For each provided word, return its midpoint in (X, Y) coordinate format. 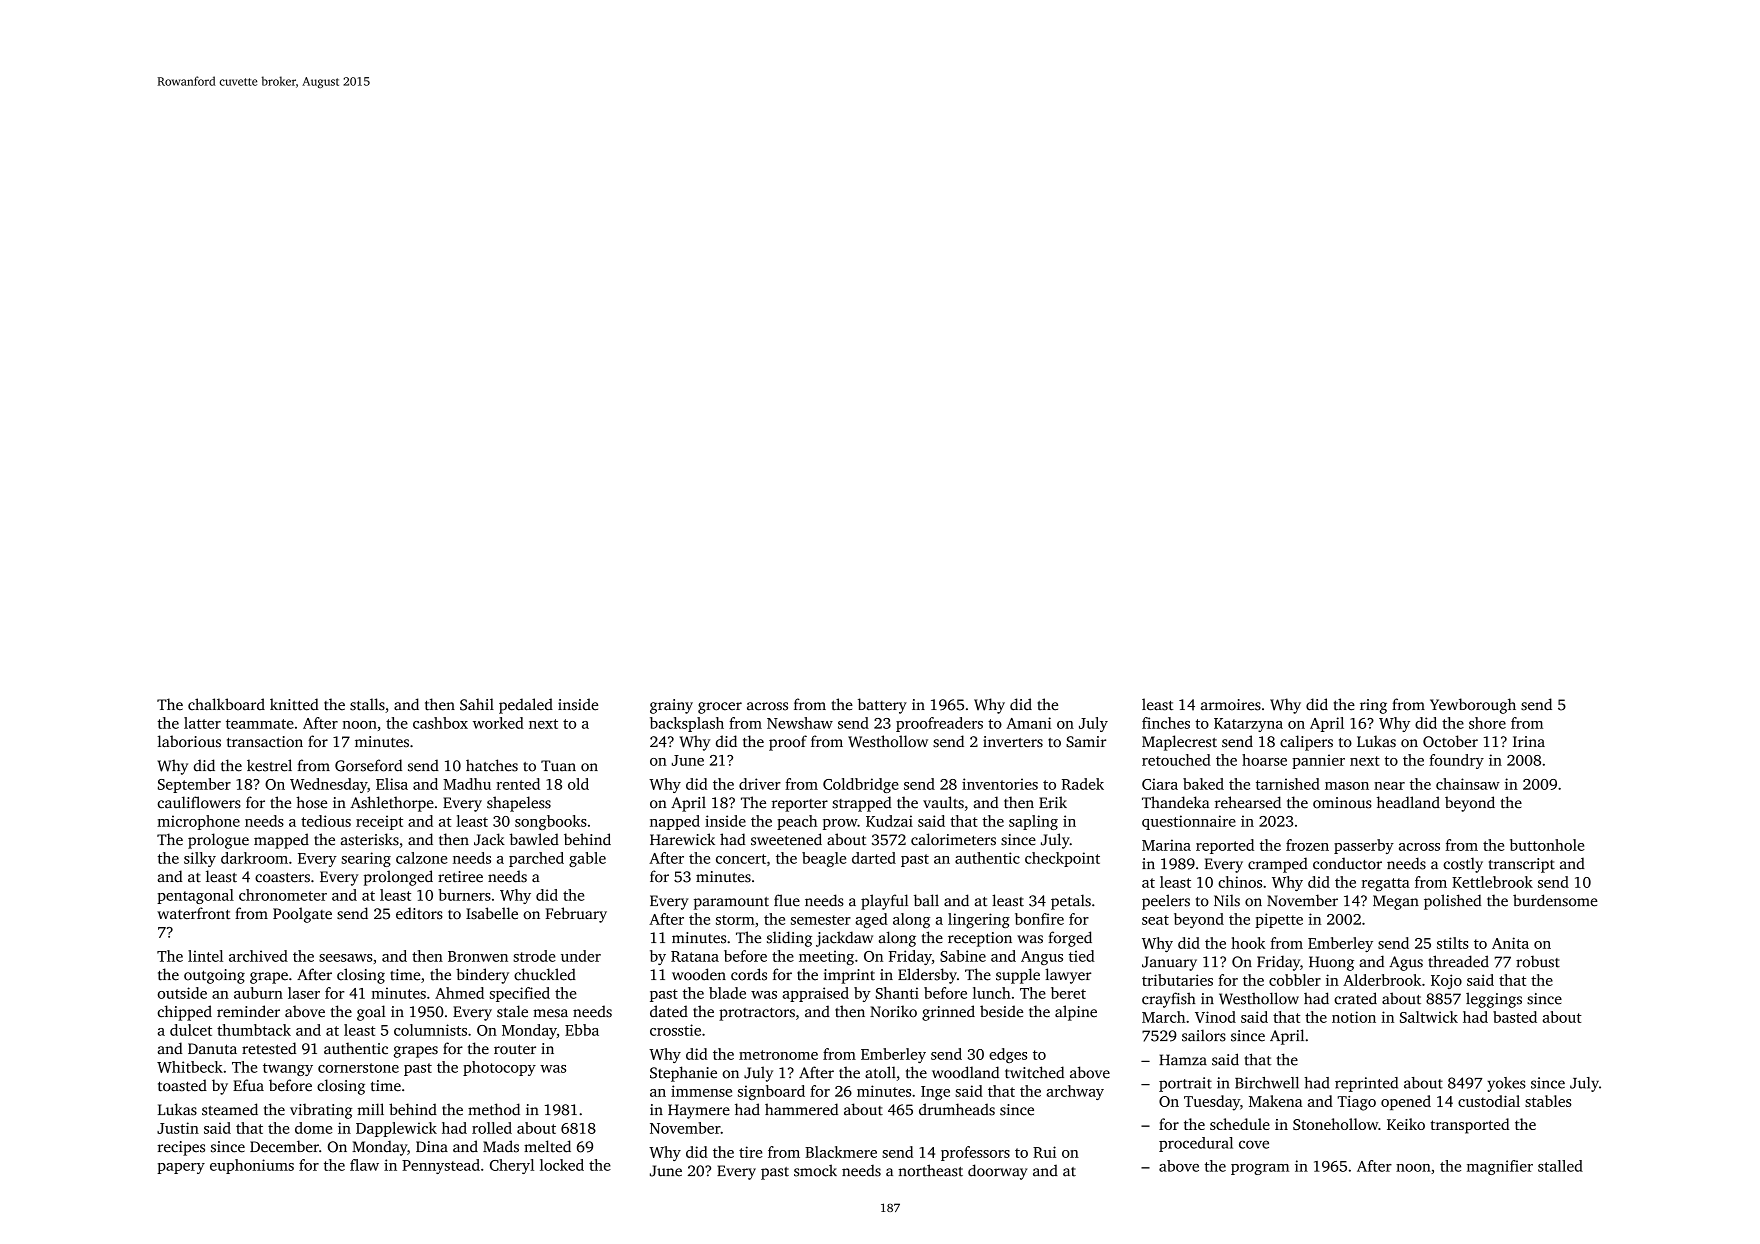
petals (1071, 902)
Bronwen (478, 956)
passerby (1364, 846)
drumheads (957, 1109)
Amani (1028, 723)
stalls (367, 704)
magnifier (1500, 1167)
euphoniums (252, 1166)
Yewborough (1473, 706)
